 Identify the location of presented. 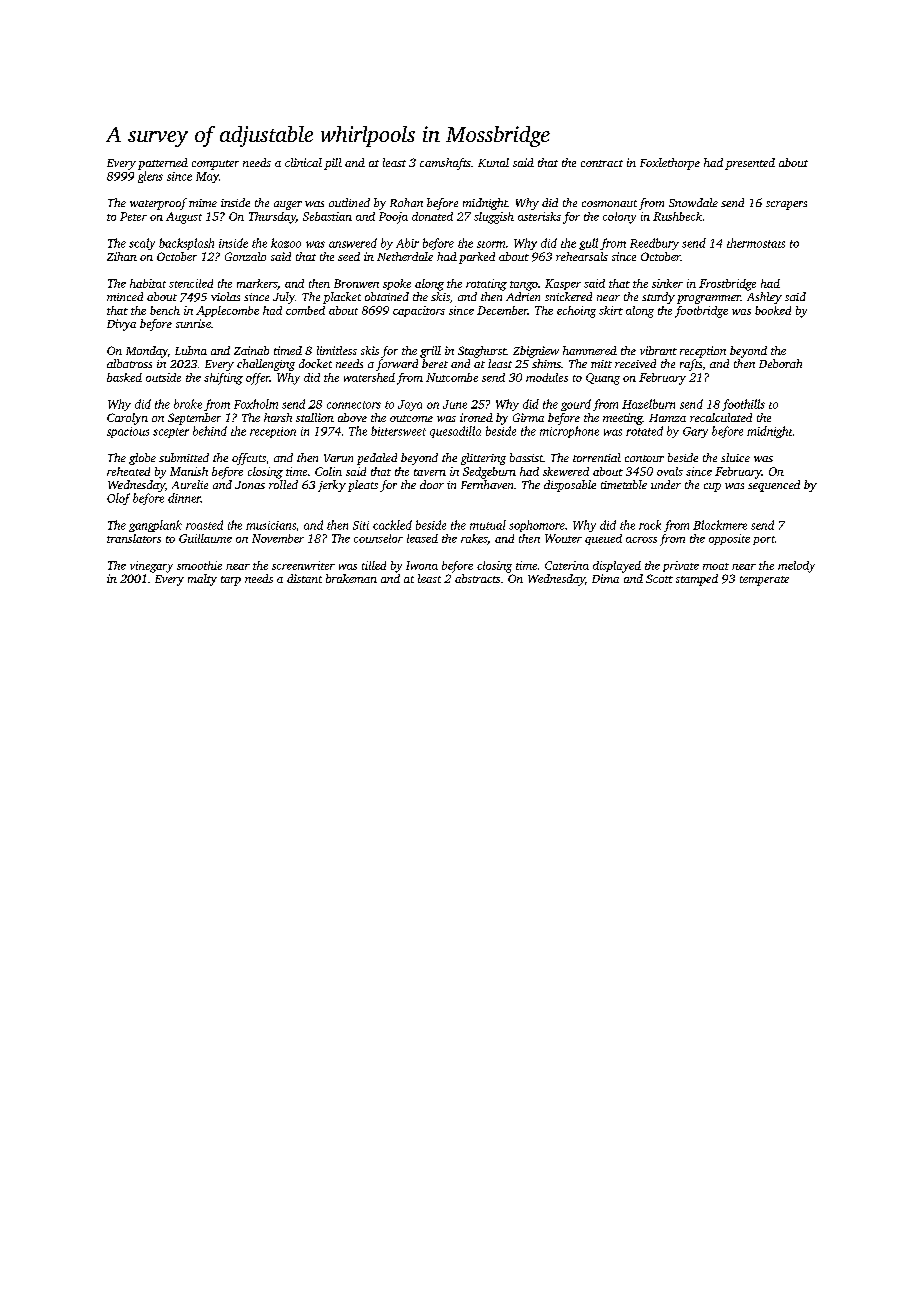
(750, 164).
